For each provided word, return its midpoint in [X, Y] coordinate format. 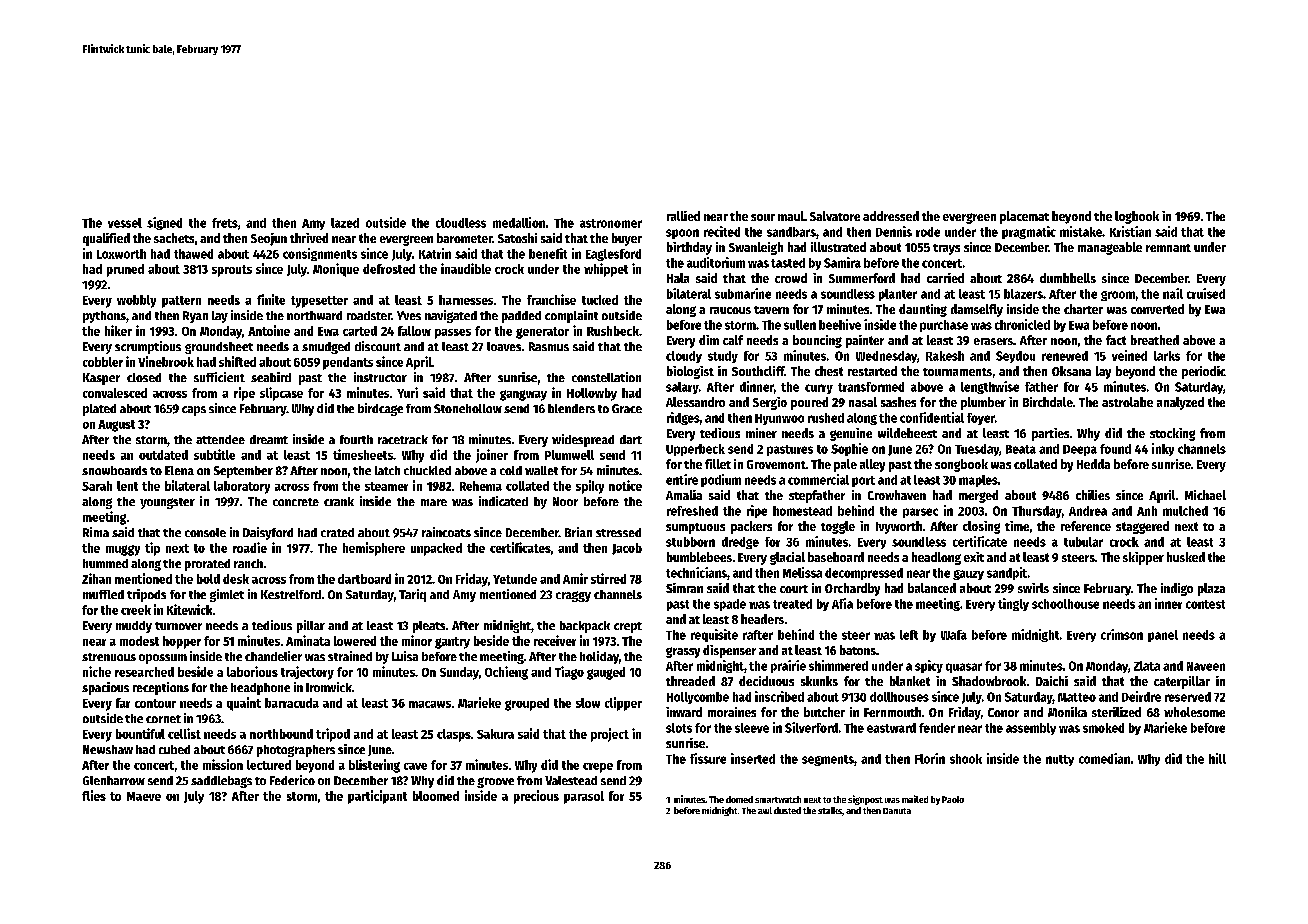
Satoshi [517, 238]
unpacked [436, 549]
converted [1157, 309]
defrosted [389, 269]
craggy [573, 596]
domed [739, 799]
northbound [281, 734]
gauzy [968, 575]
